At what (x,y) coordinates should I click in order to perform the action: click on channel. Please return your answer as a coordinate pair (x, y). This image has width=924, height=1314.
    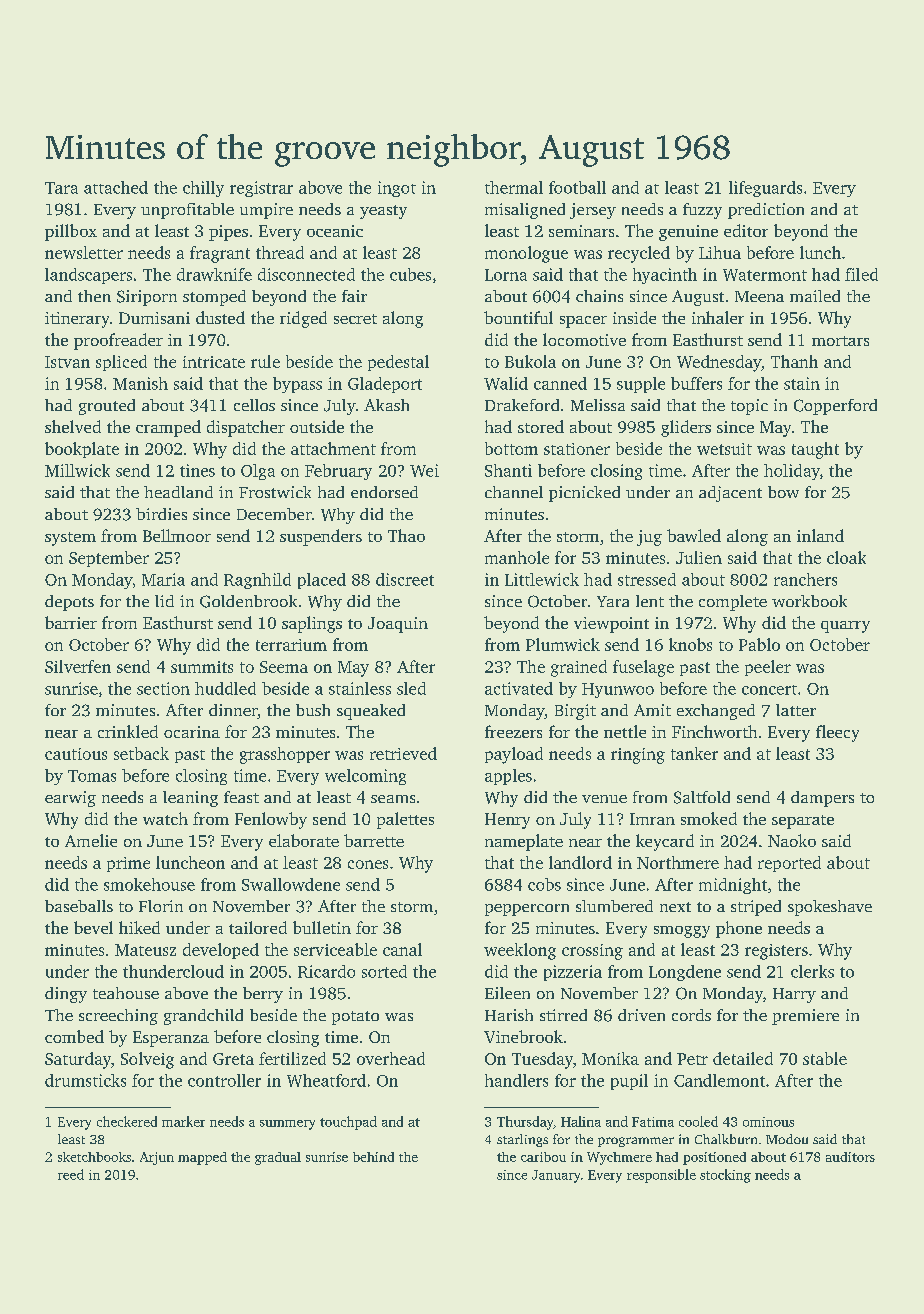
    Looking at the image, I should click on (514, 492).
